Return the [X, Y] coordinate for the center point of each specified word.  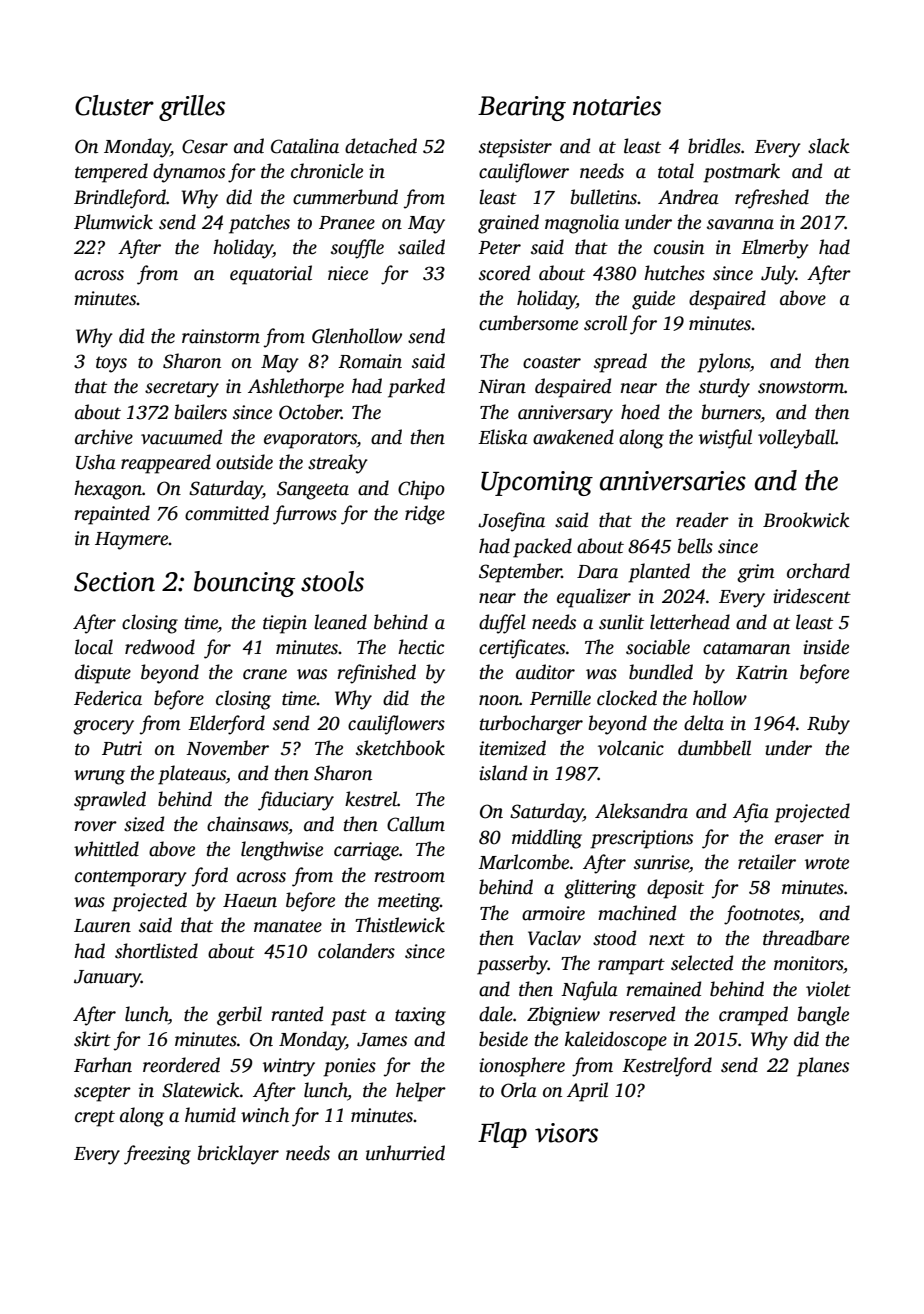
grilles [192, 108]
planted [659, 573]
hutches [674, 273]
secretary [182, 389]
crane [265, 674]
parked [416, 388]
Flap [502, 1135]
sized [144, 824]
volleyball [796, 439]
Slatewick [201, 1090]
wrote [827, 863]
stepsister [515, 148]
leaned [340, 622]
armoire [553, 913]
